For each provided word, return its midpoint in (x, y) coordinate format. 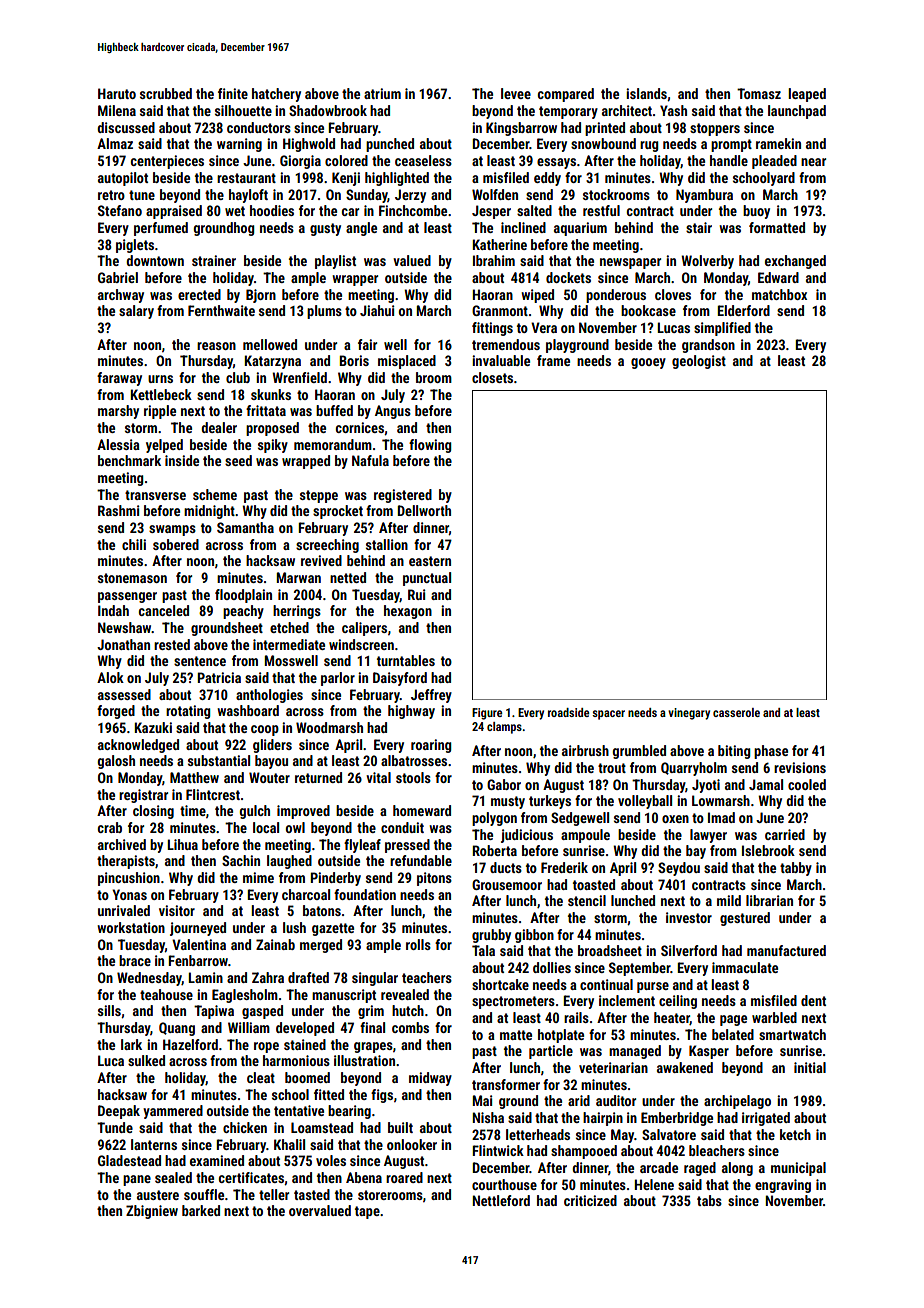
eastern (430, 561)
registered (403, 496)
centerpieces (167, 162)
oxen (675, 819)
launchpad (797, 112)
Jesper (491, 212)
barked (201, 1210)
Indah (113, 610)
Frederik (564, 867)
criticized (590, 1200)
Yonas (129, 894)
